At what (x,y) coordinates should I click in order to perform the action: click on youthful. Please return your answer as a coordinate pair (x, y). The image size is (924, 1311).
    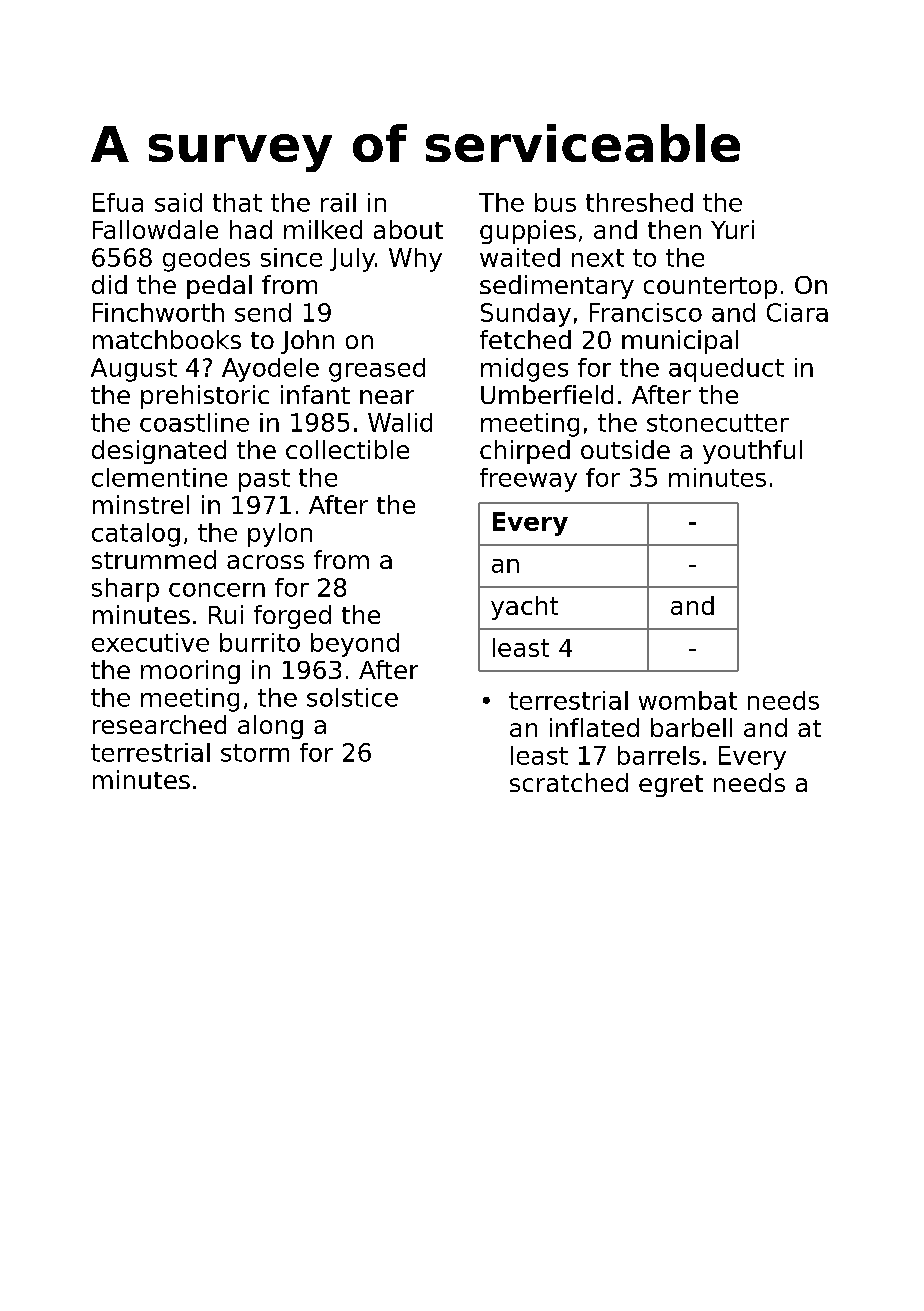
    Looking at the image, I should click on (752, 452).
